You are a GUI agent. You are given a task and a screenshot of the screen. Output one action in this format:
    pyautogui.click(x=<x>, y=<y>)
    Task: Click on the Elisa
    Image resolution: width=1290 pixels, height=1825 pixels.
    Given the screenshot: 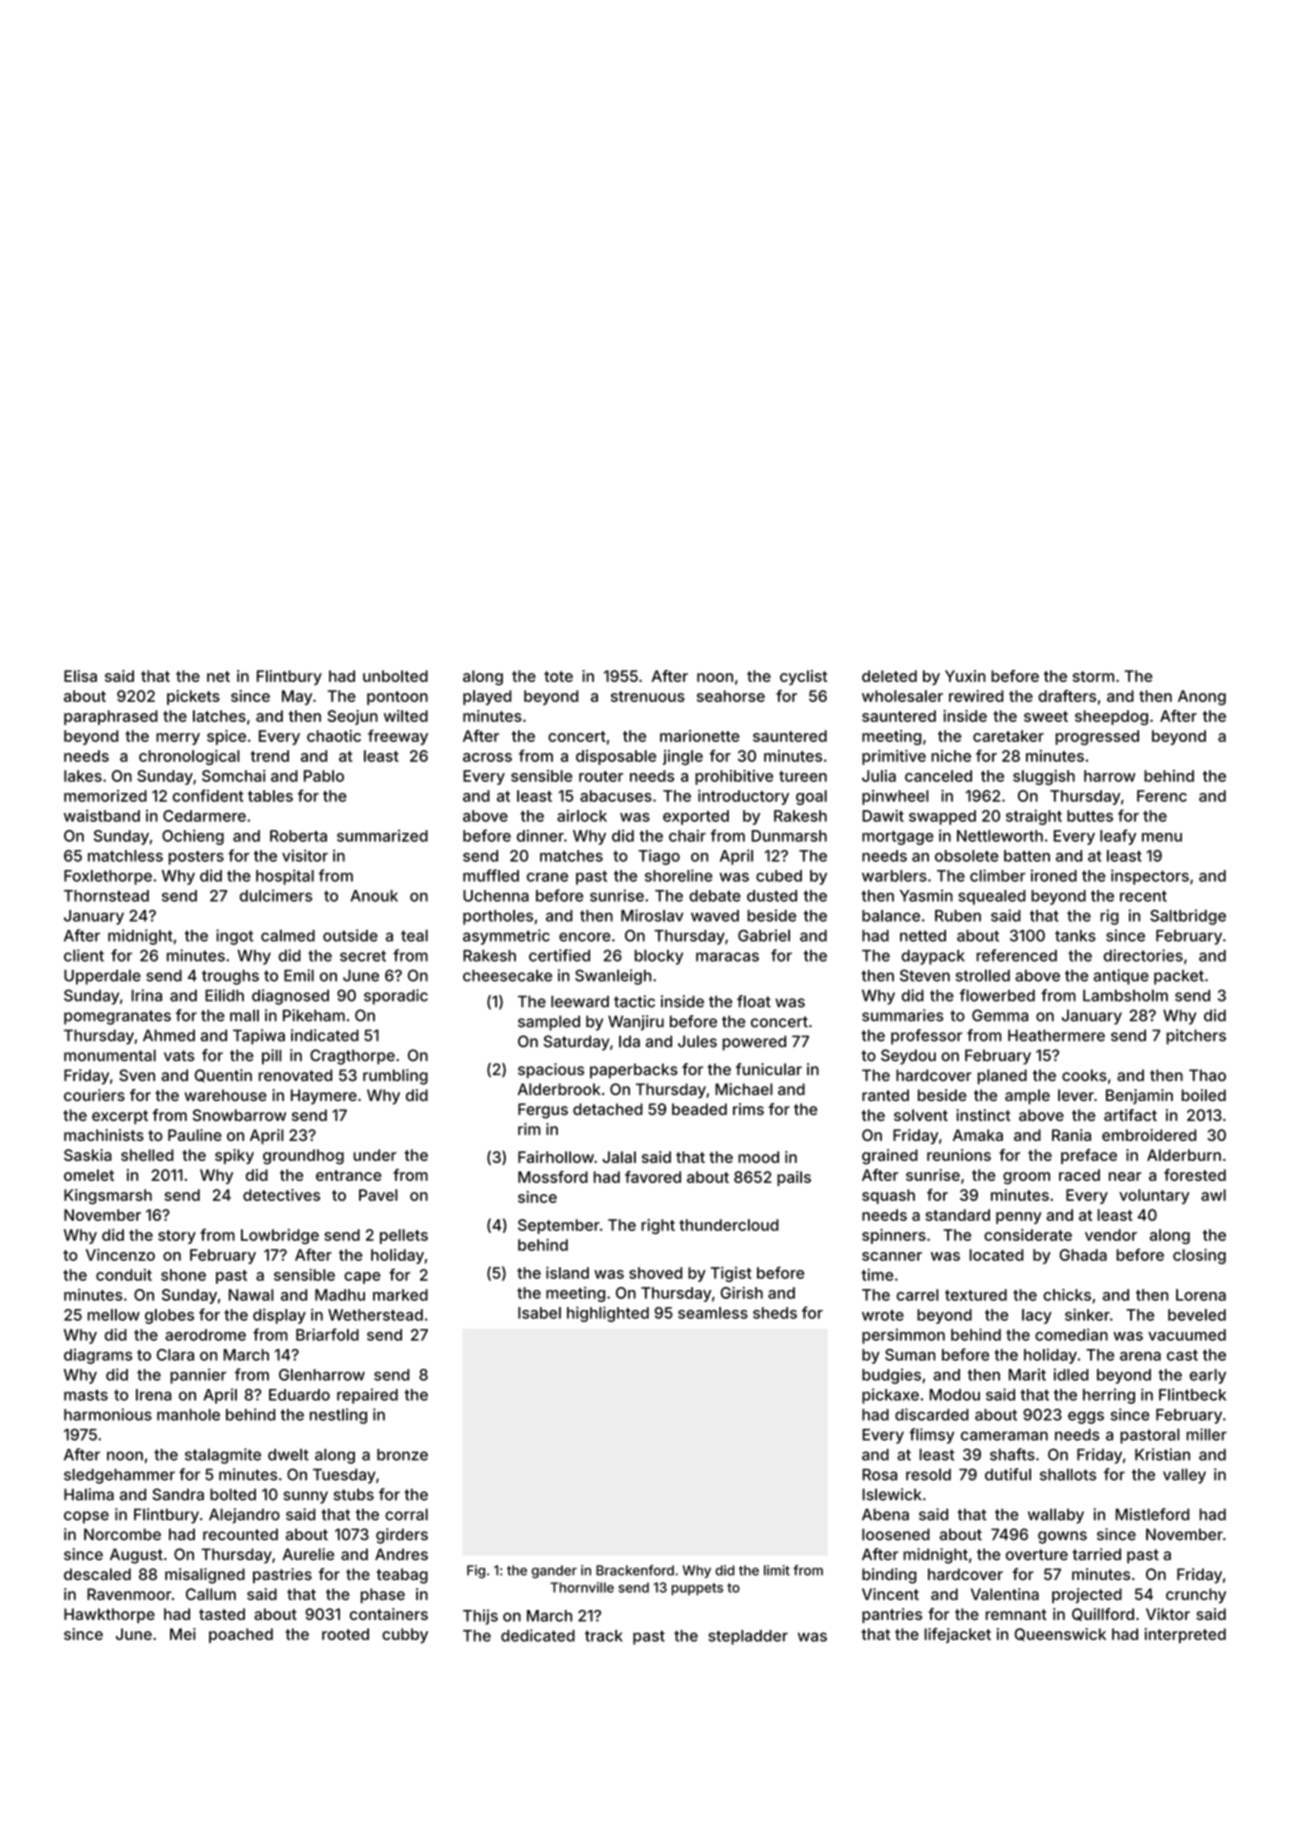 What is the action you would take?
    pyautogui.click(x=80, y=676)
